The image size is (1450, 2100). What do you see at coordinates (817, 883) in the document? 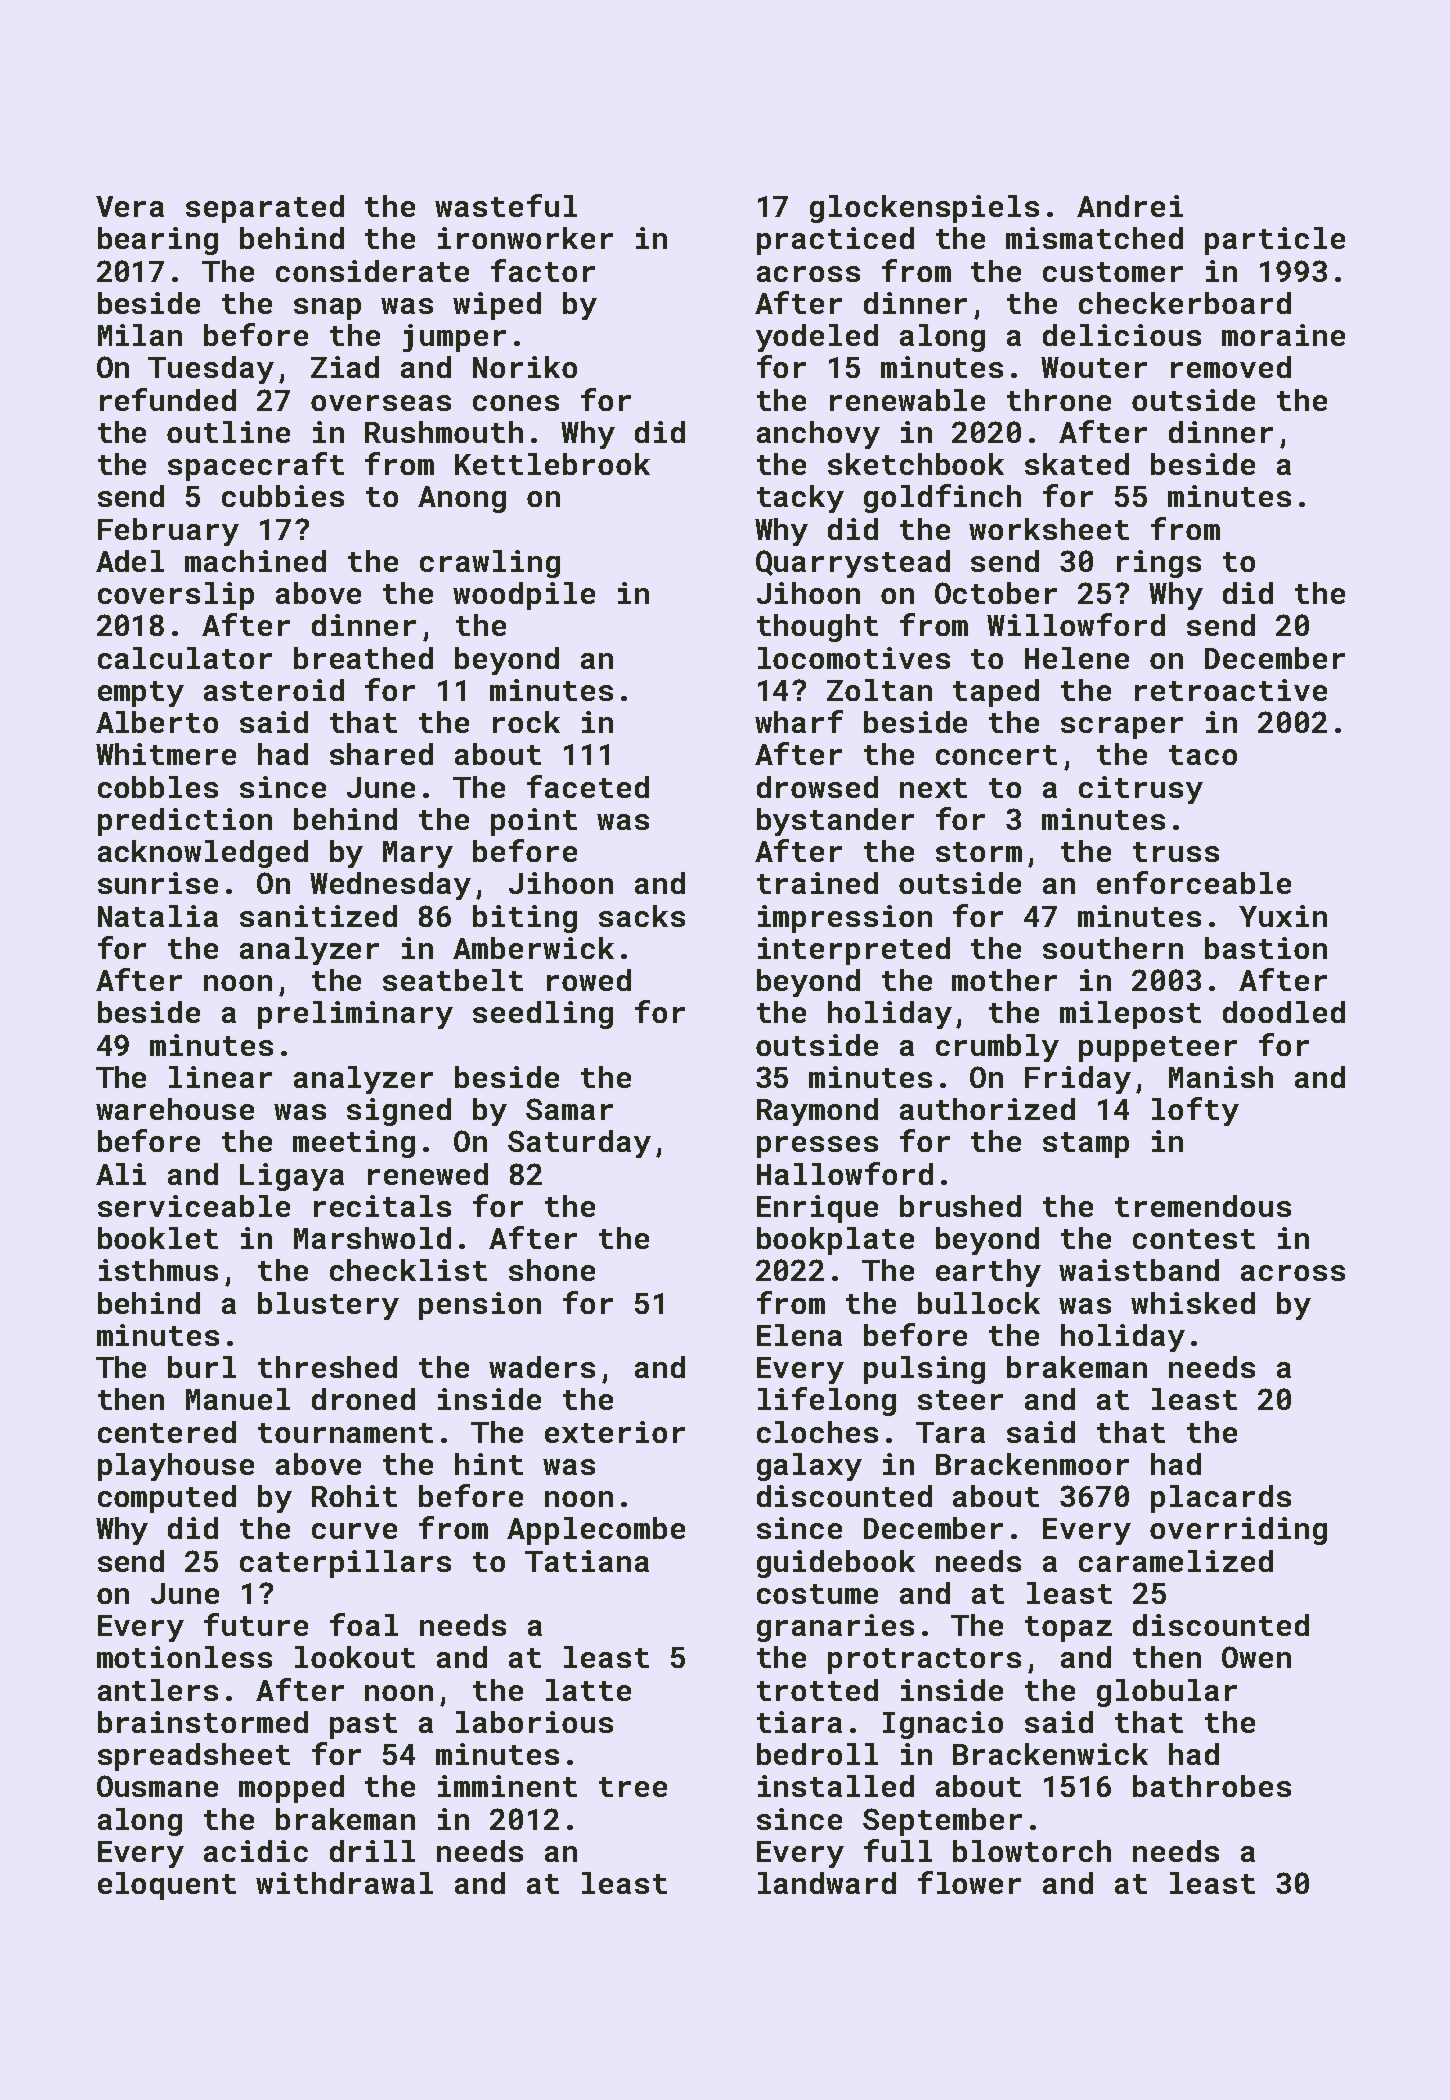
I see `trained` at bounding box center [817, 883].
